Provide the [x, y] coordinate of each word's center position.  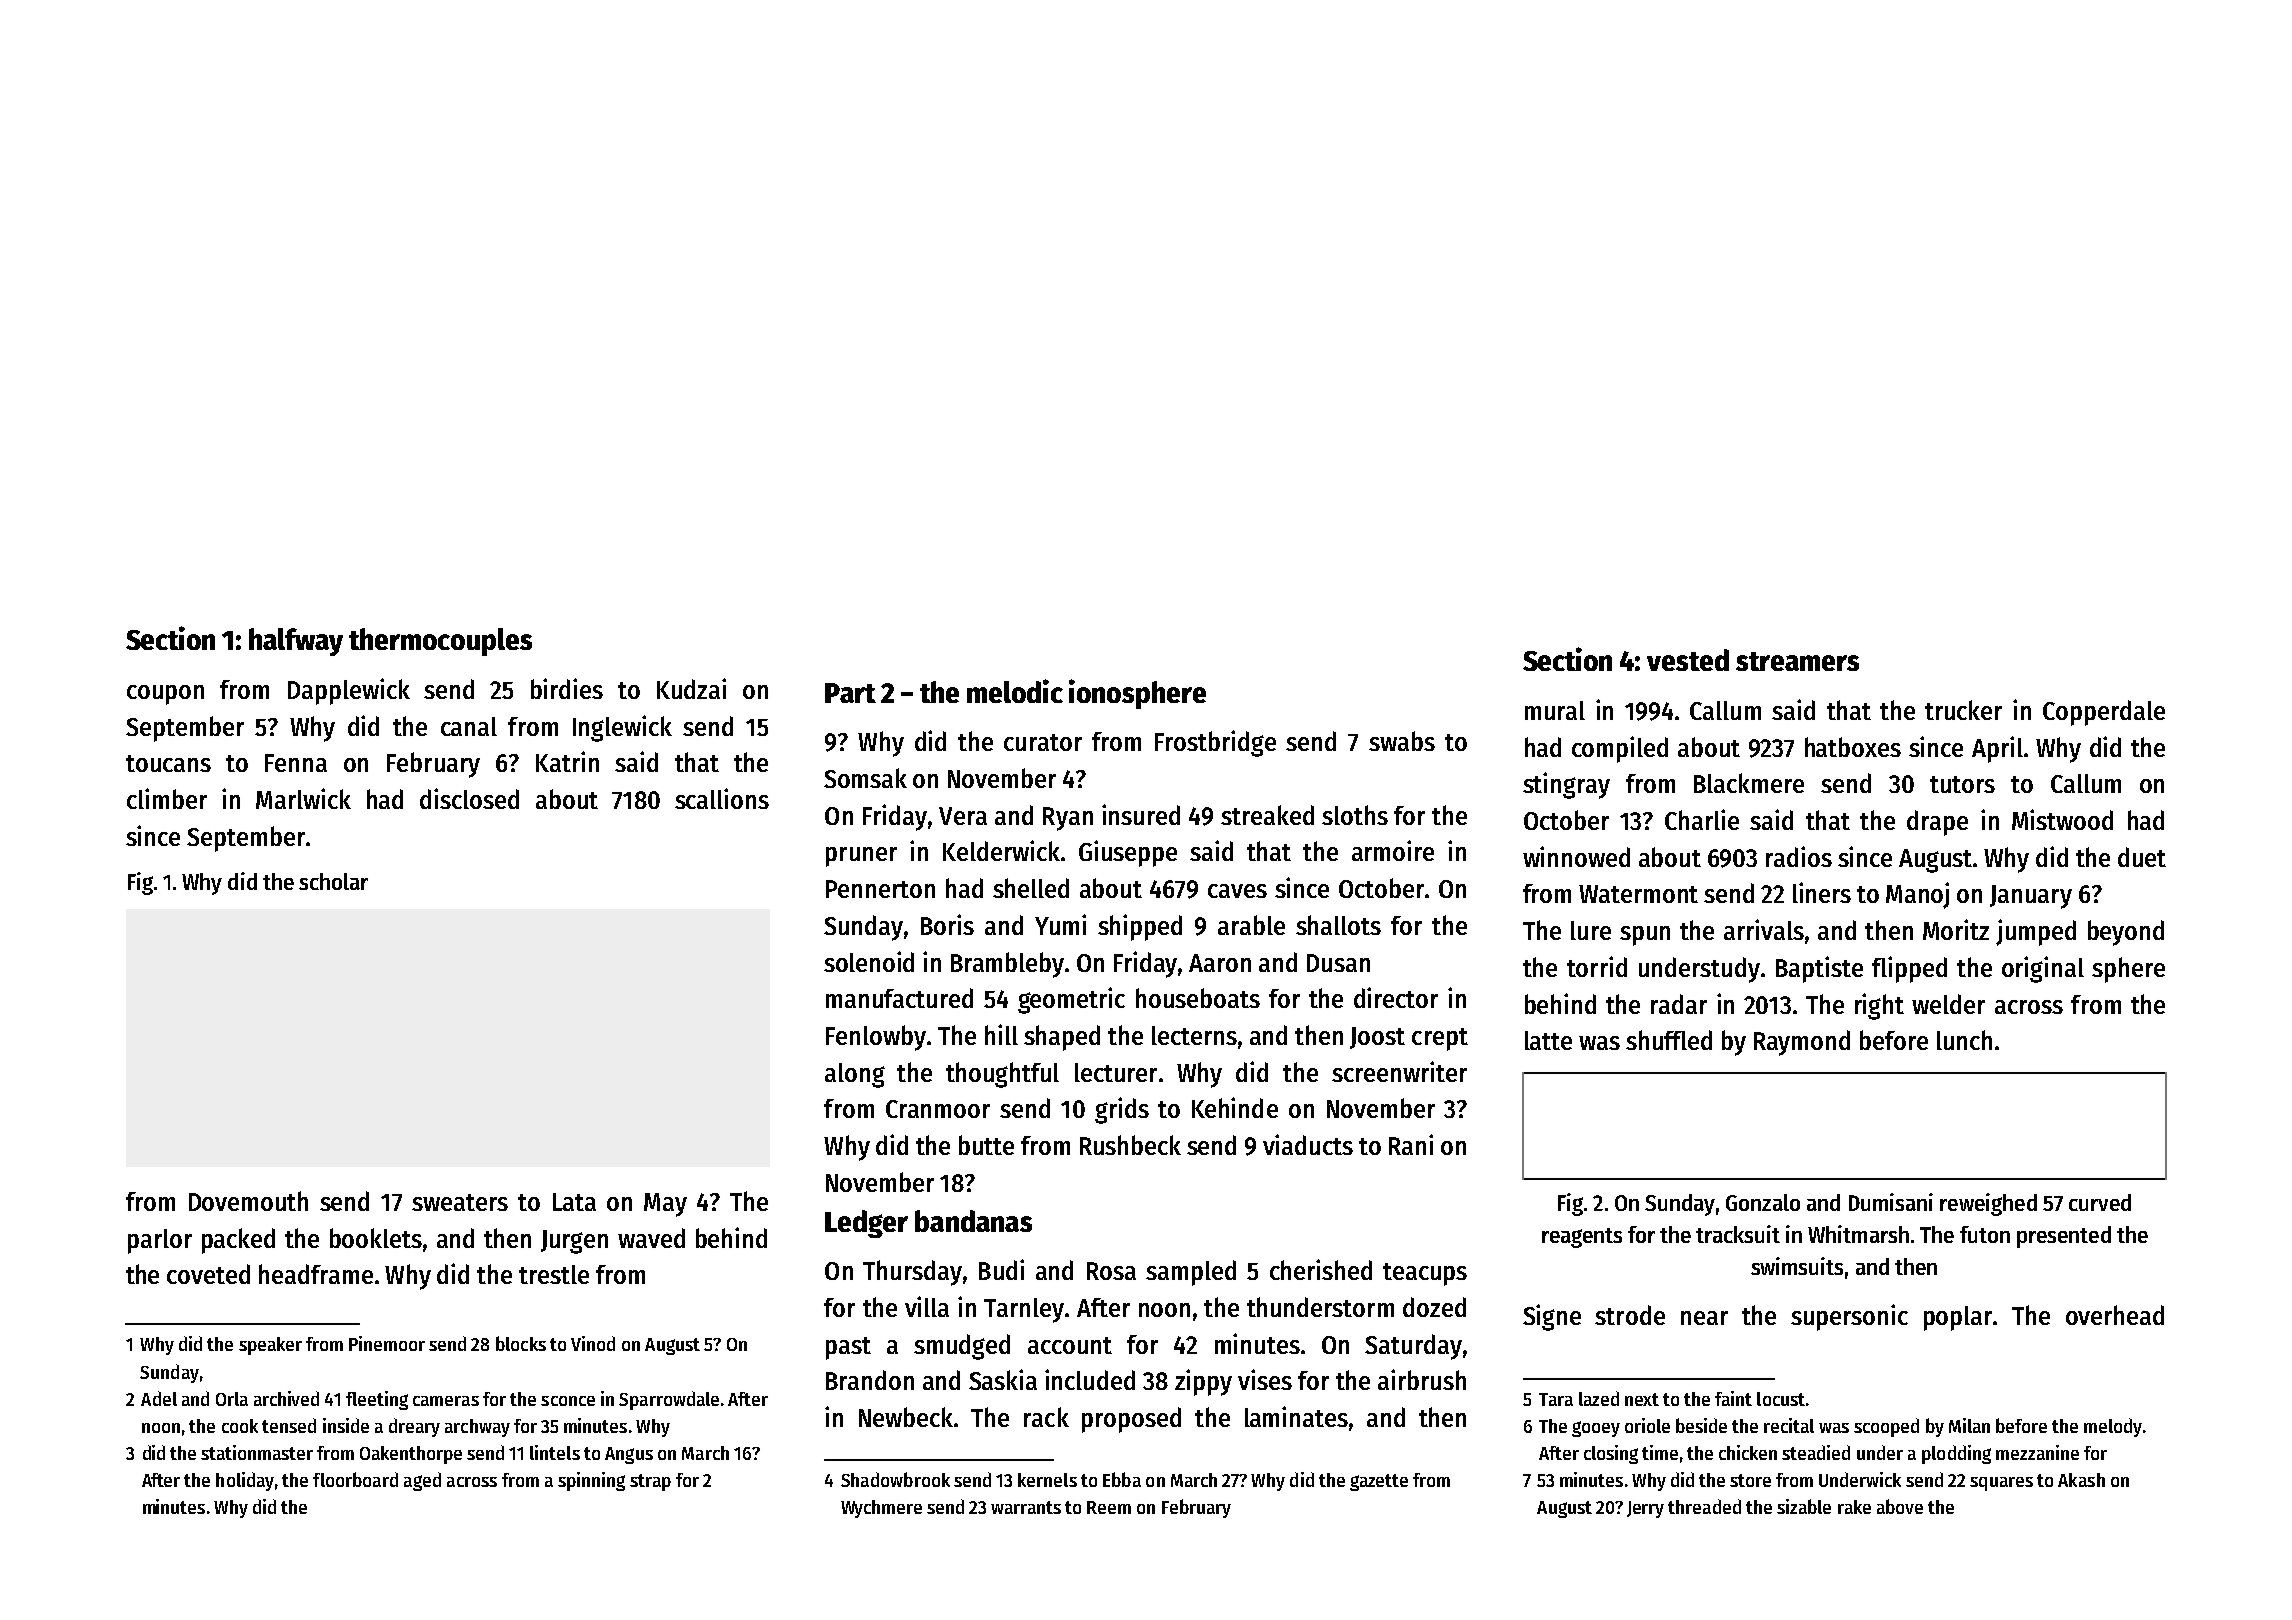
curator [1043, 742]
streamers [1797, 661]
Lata [574, 1202]
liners [1822, 892]
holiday [245, 1481]
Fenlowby [876, 1038]
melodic [1015, 691]
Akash [2081, 1480]
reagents [1582, 1238]
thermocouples [440, 642]
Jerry [1645, 1509]
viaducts [1308, 1144]
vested [1688, 660]
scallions [722, 798]
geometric [1071, 1000]
